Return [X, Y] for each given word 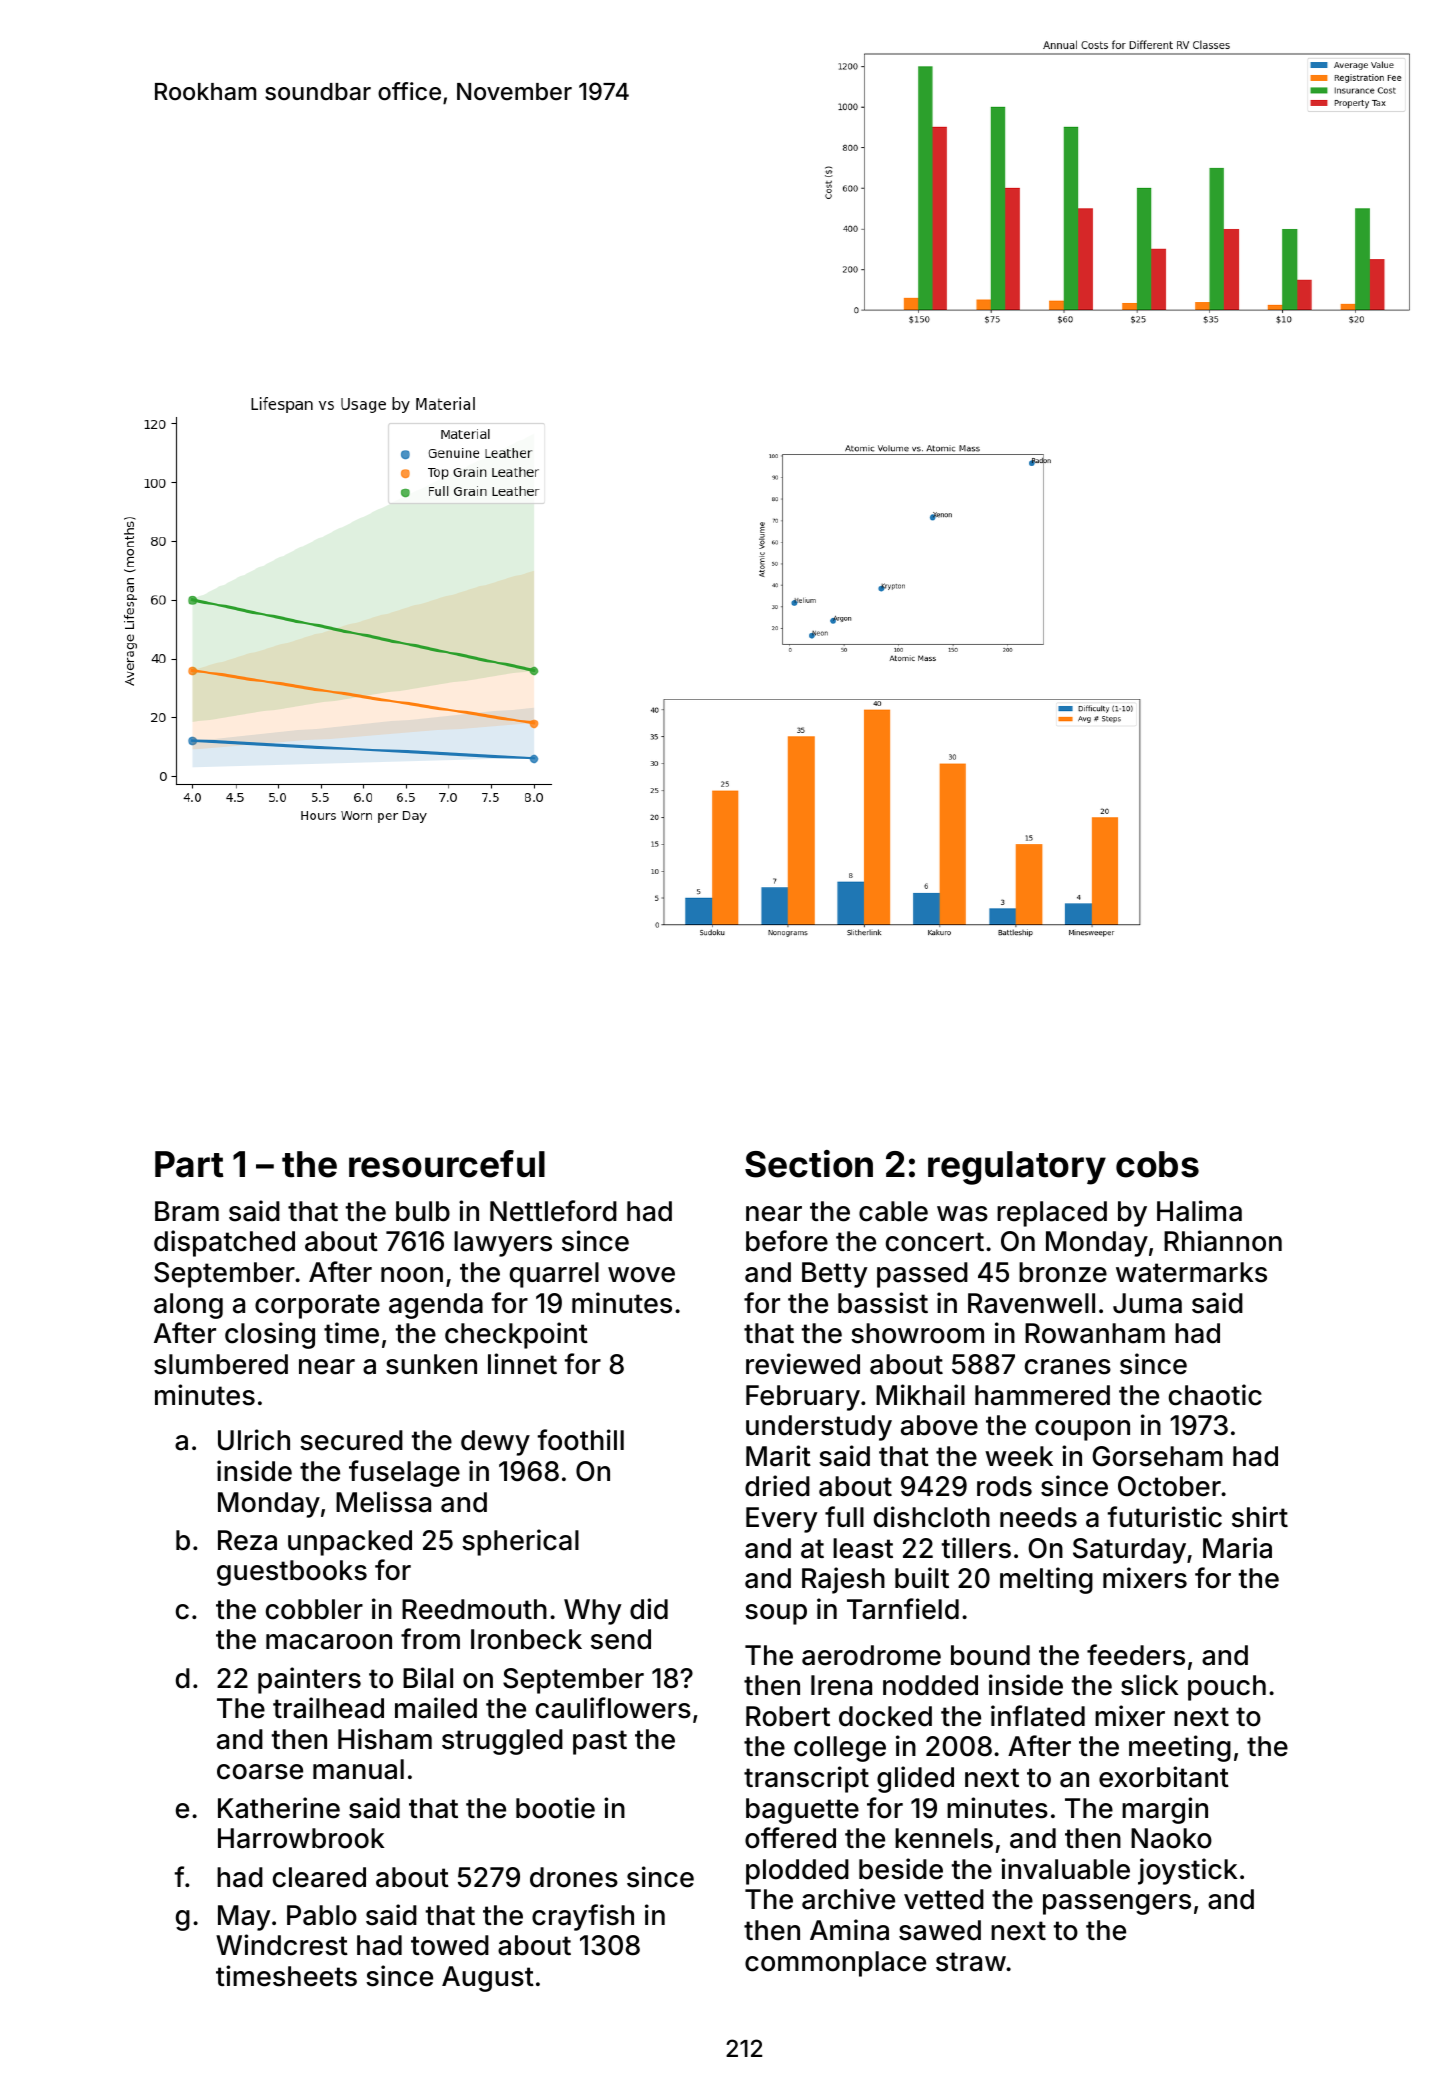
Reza [247, 1540]
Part [189, 1164]
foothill [581, 1440]
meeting [1180, 1748]
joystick [1187, 1871]
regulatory [1017, 1168]
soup [776, 1614]
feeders [1136, 1655]
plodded [797, 1872]
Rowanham [1095, 1333]
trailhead [328, 1708]
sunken [431, 1364]
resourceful [447, 1164]
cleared [319, 1877]
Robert [788, 1716]
